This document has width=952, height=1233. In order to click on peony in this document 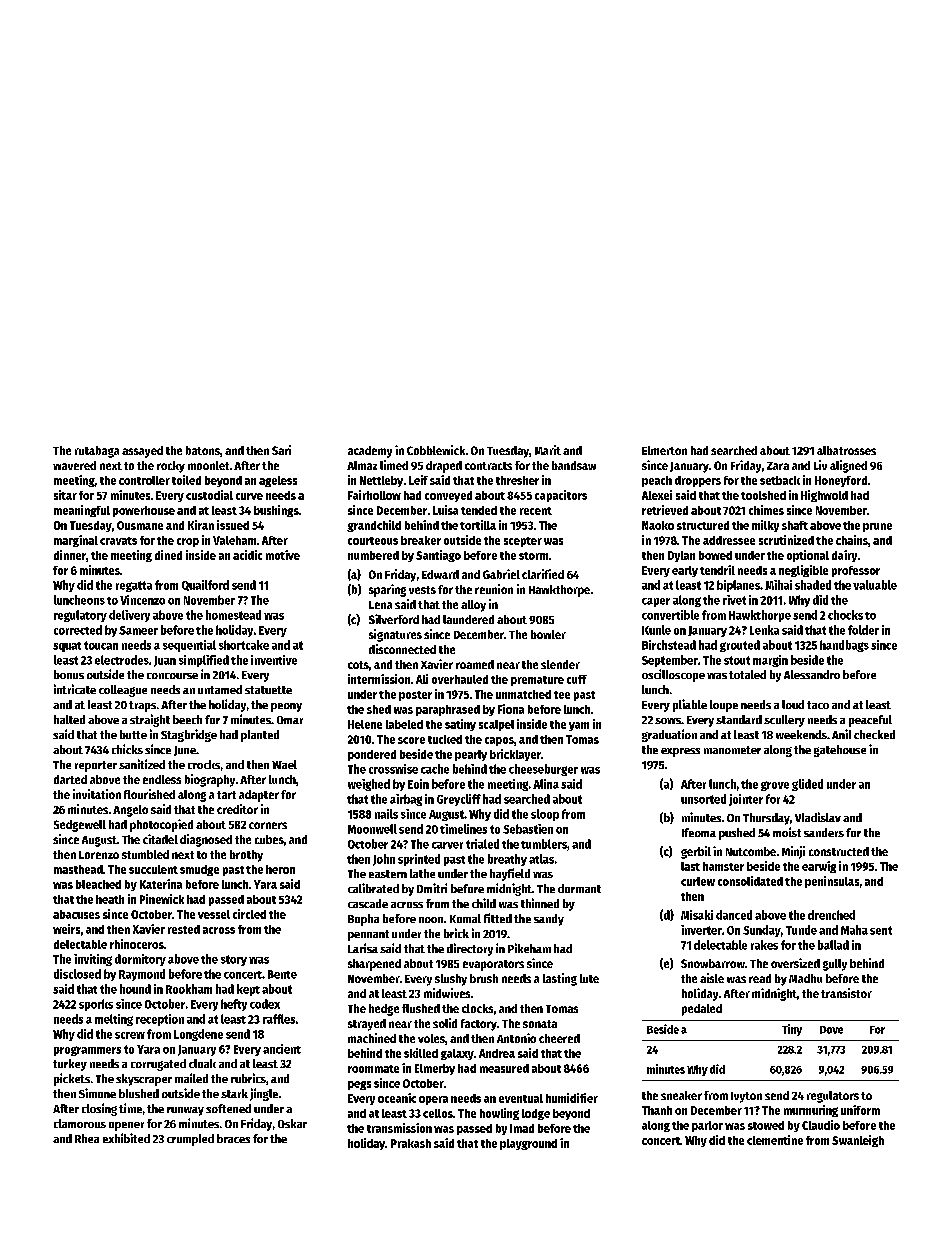, I will do `click(286, 707)`.
